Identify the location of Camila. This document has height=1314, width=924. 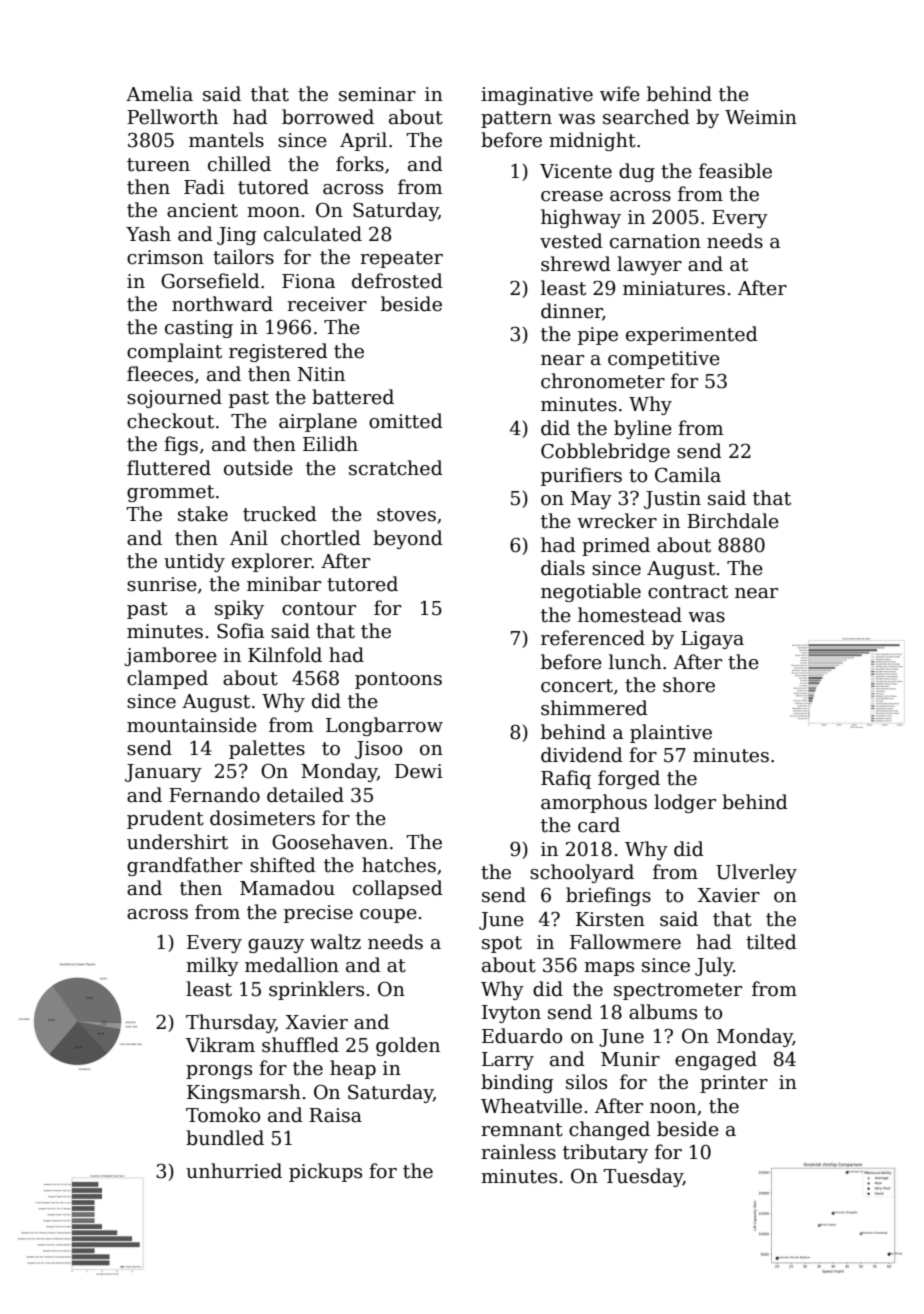
(688, 475).
